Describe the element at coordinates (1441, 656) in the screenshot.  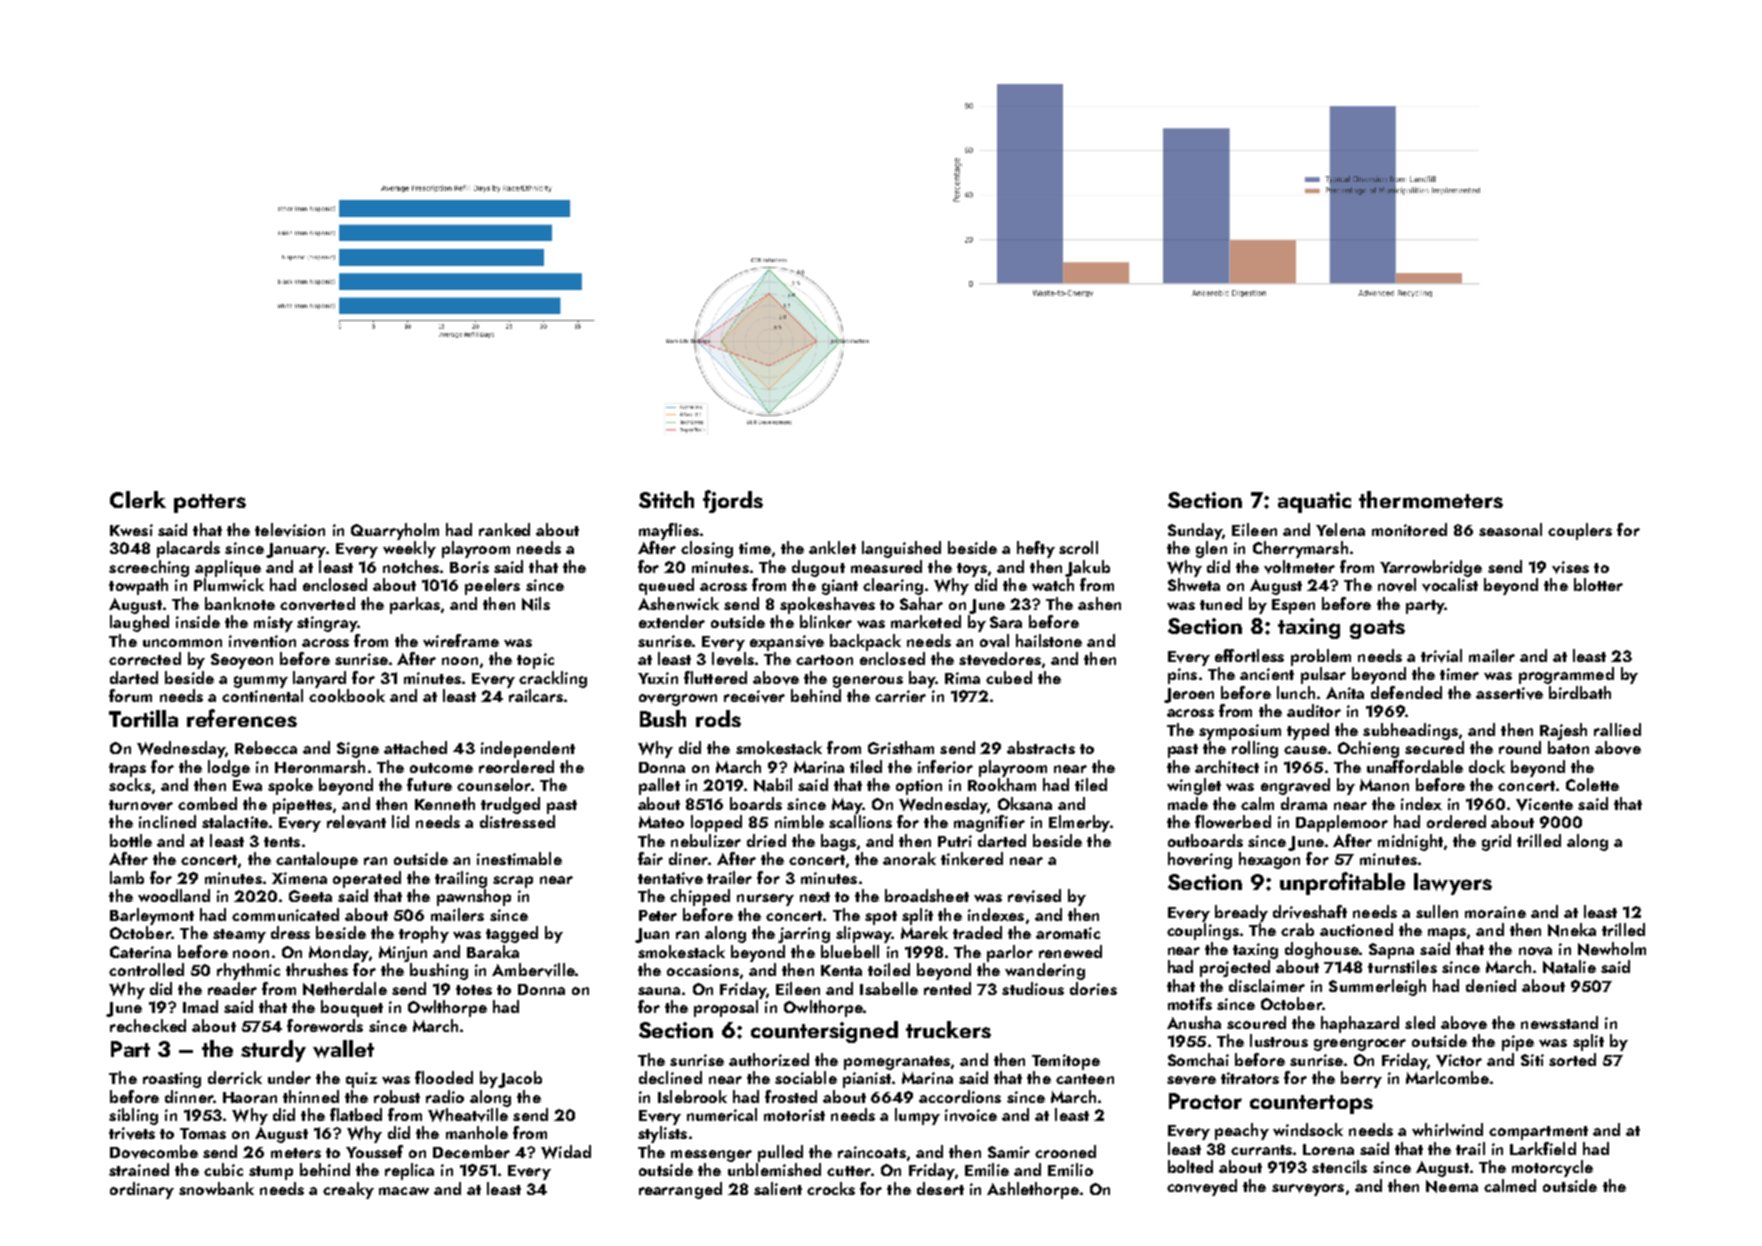
I see `trivial` at that location.
